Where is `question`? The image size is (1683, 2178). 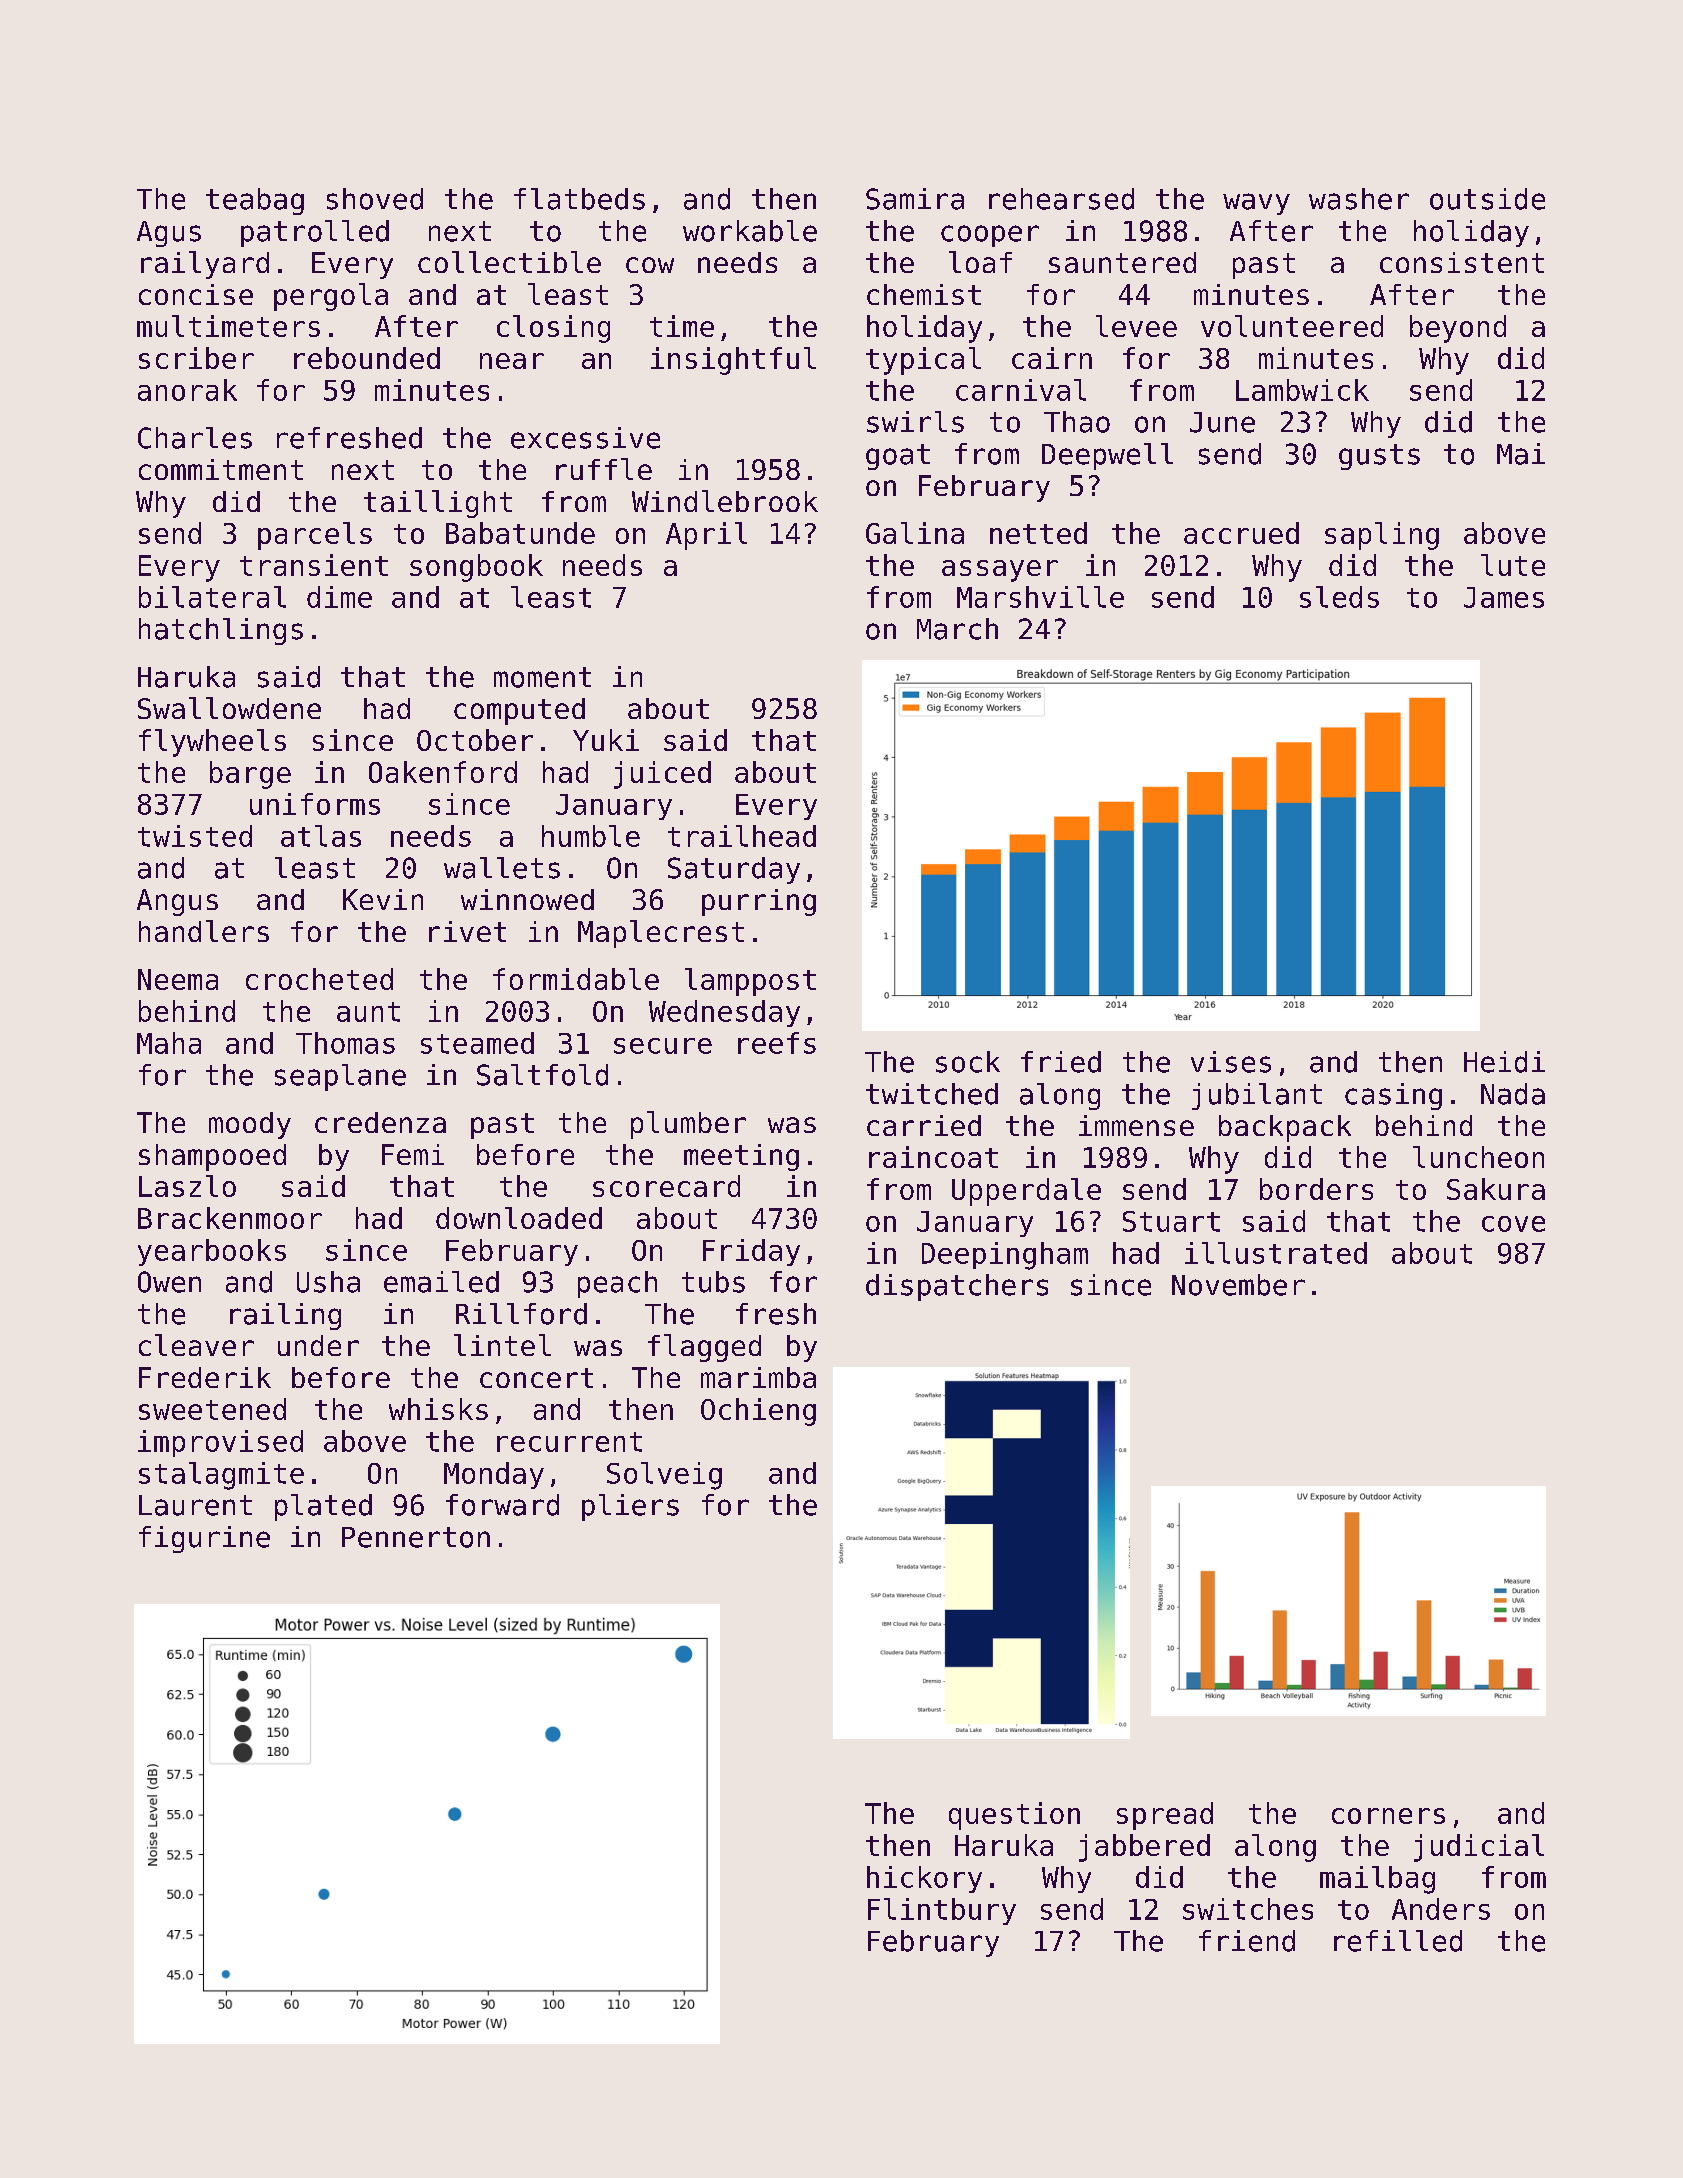
question is located at coordinates (1014, 1816).
